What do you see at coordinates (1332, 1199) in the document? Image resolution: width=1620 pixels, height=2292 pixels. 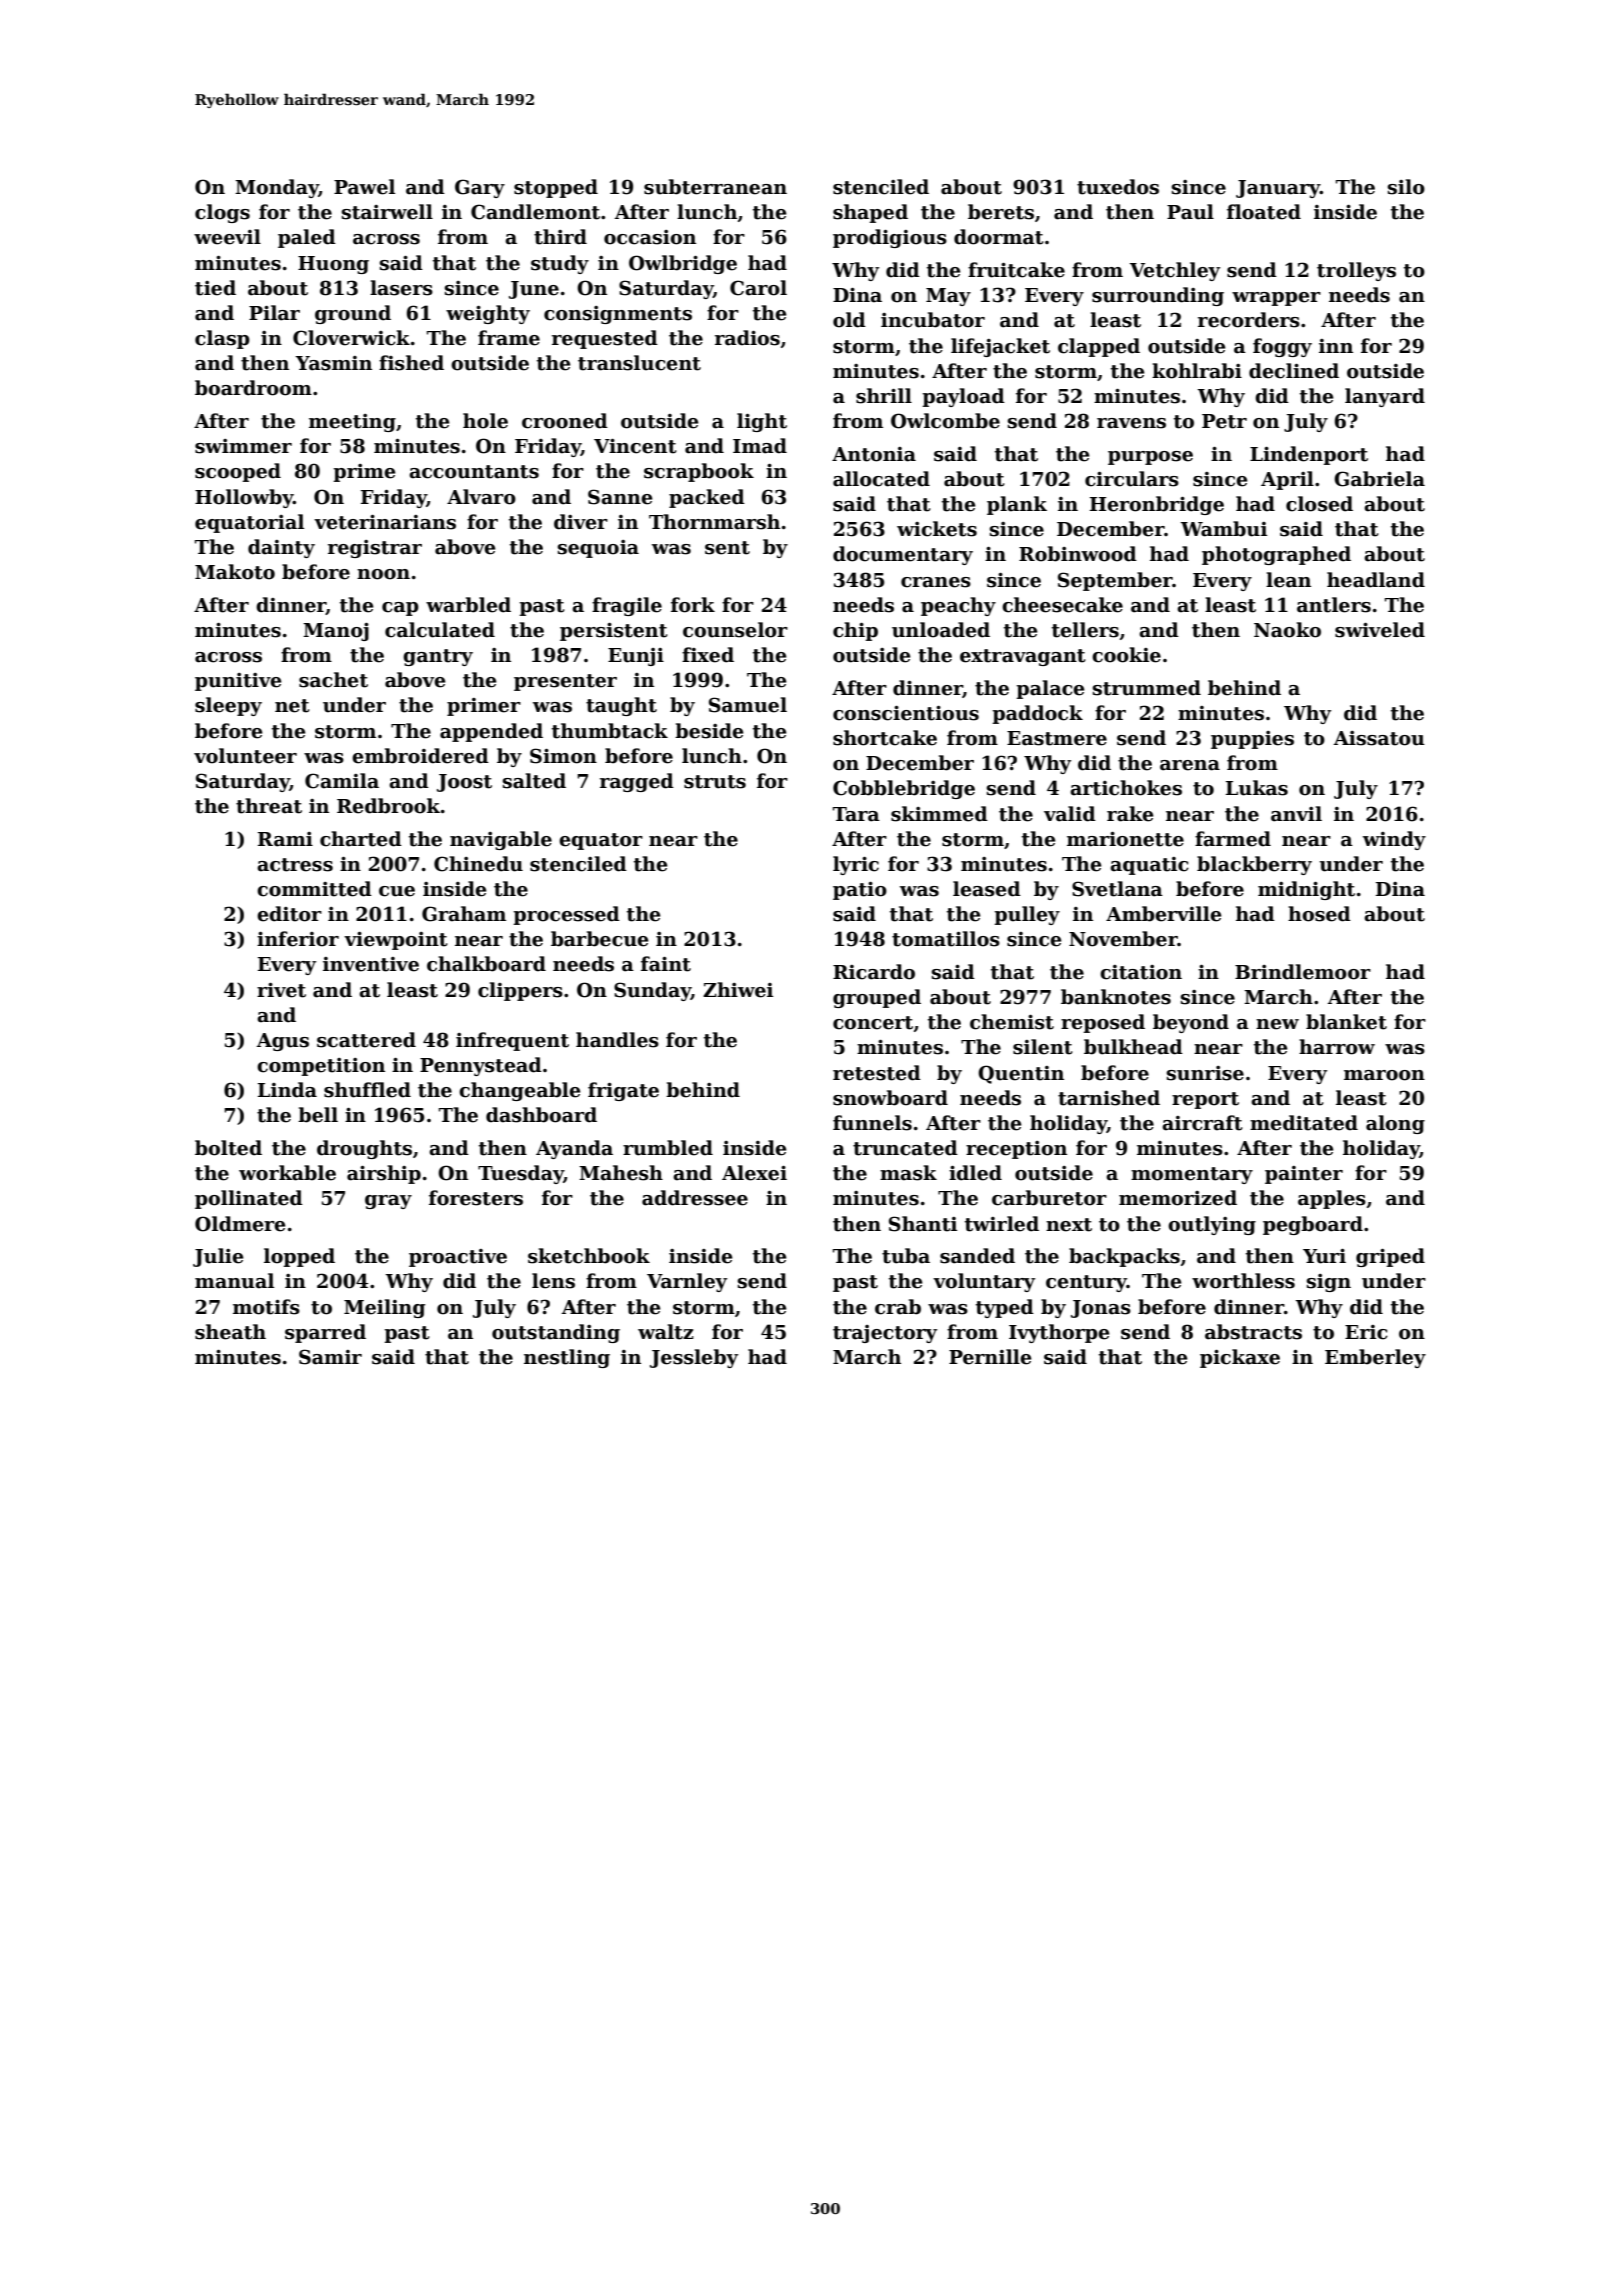 I see `apples` at bounding box center [1332, 1199].
